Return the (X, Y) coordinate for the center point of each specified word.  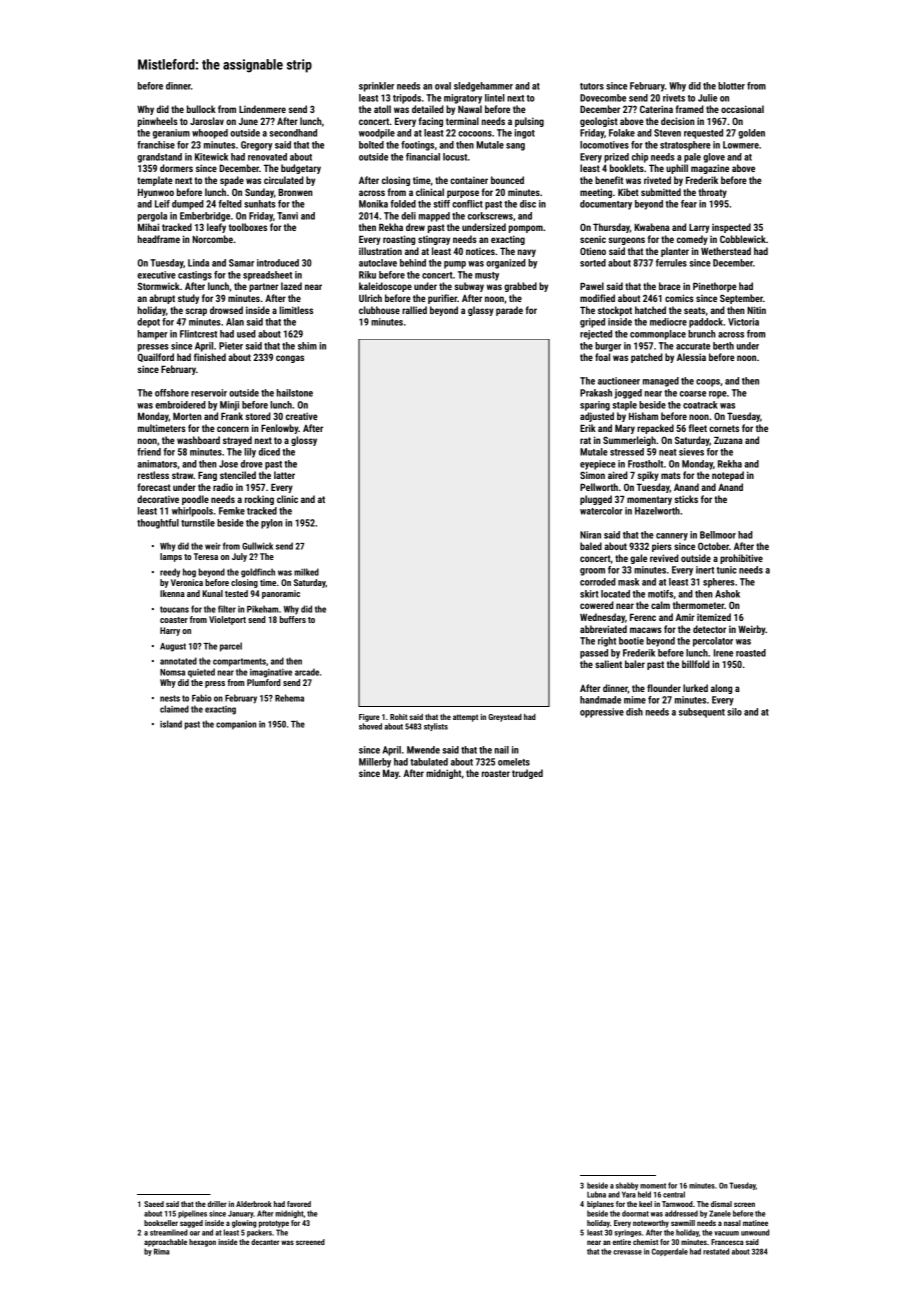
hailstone (295, 393)
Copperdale (670, 1252)
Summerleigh (629, 441)
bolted (371, 145)
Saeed (154, 1204)
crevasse (627, 1252)
